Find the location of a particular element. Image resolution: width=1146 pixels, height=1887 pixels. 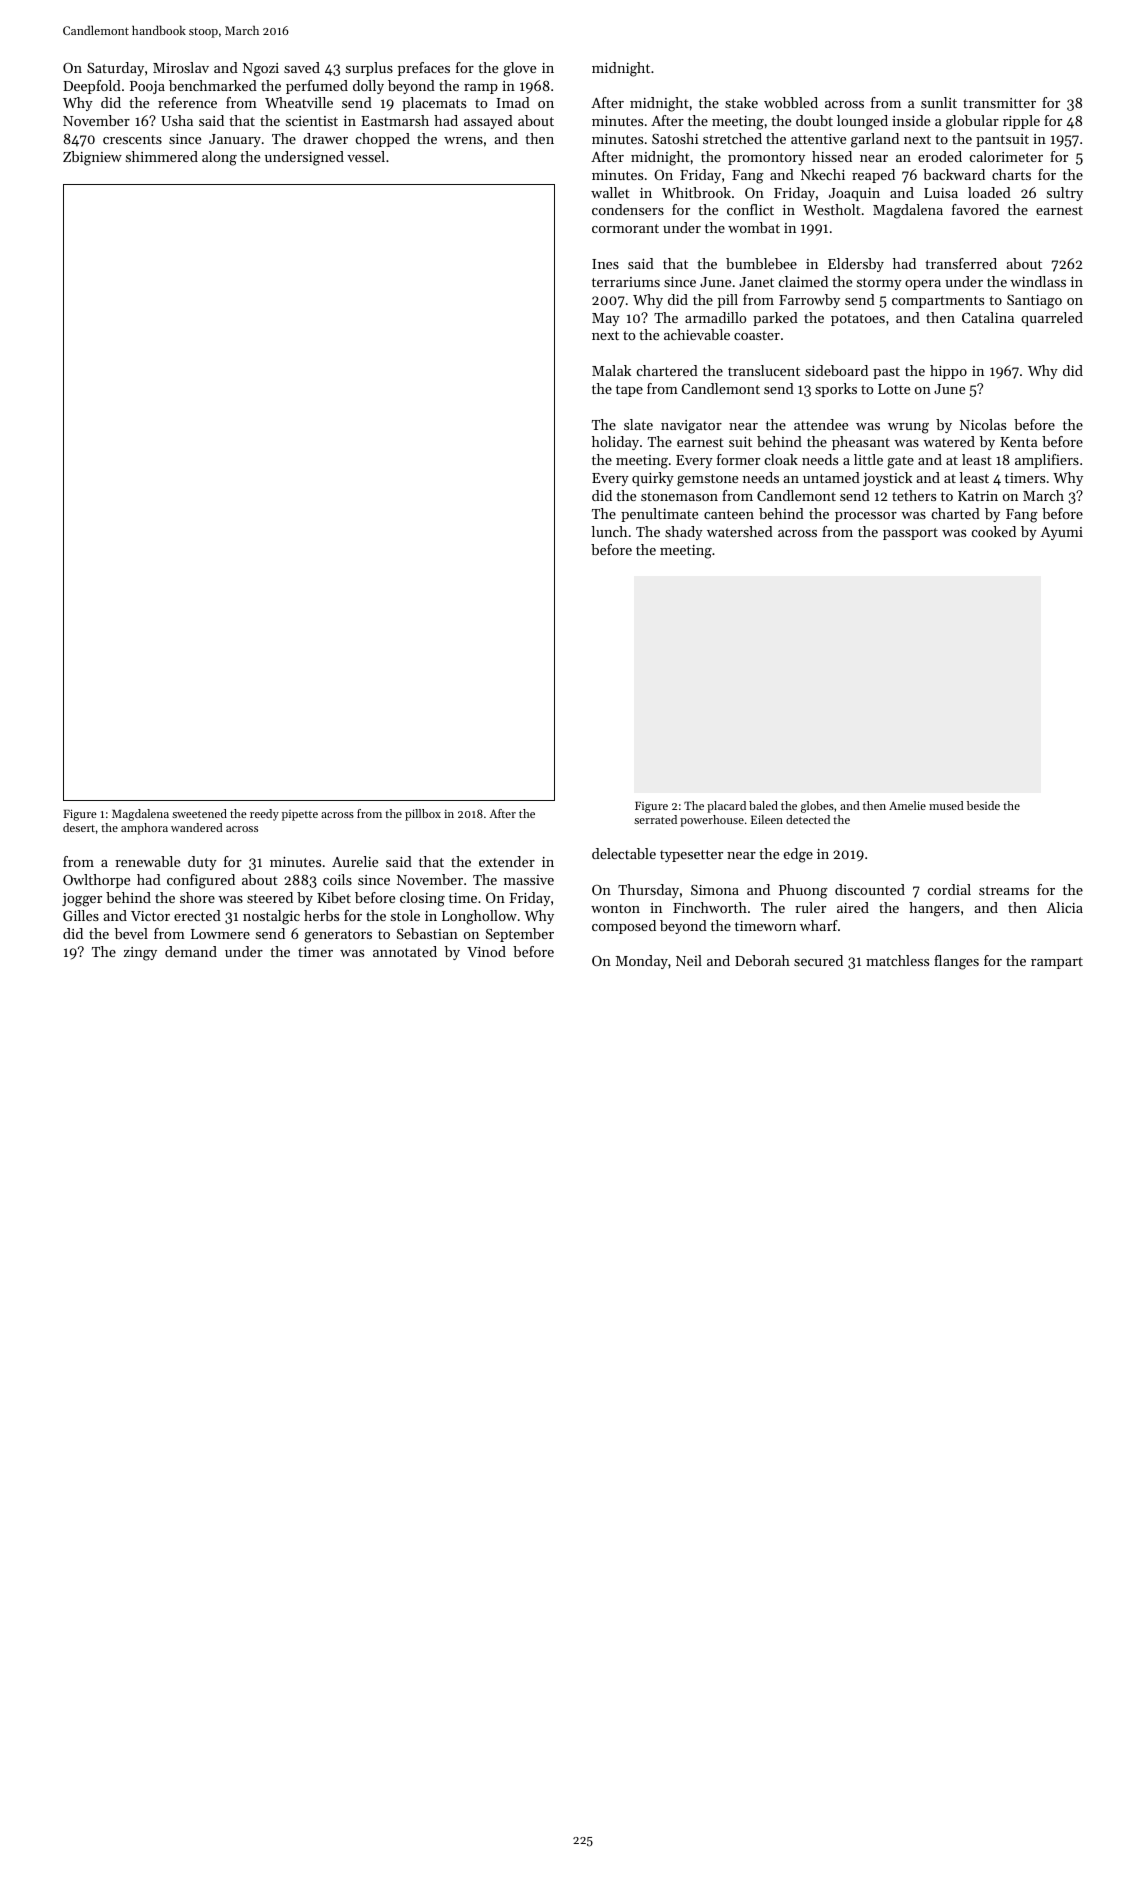

favored is located at coordinates (975, 209).
